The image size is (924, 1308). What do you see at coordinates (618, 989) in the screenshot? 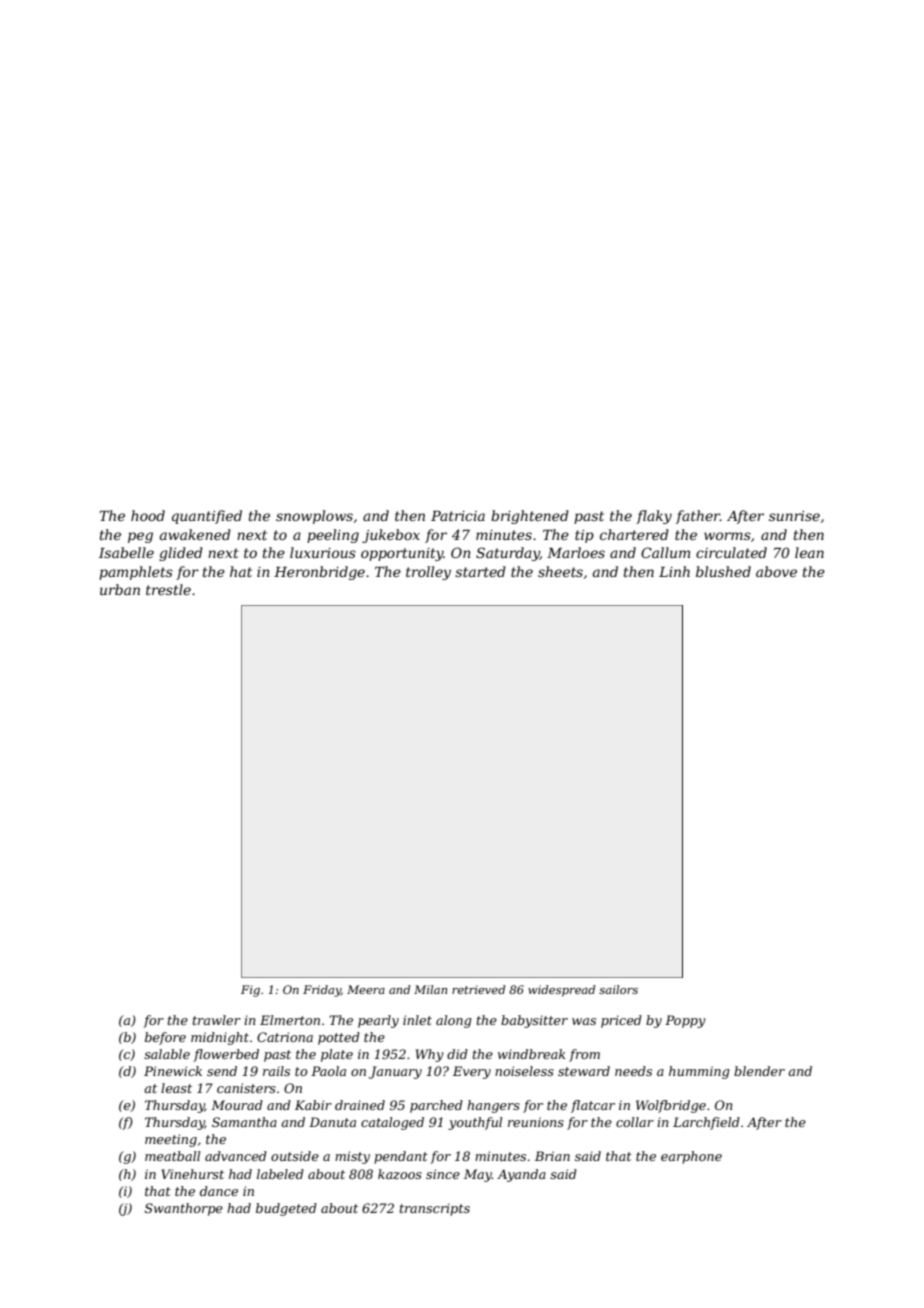
I see `sailors` at bounding box center [618, 989].
